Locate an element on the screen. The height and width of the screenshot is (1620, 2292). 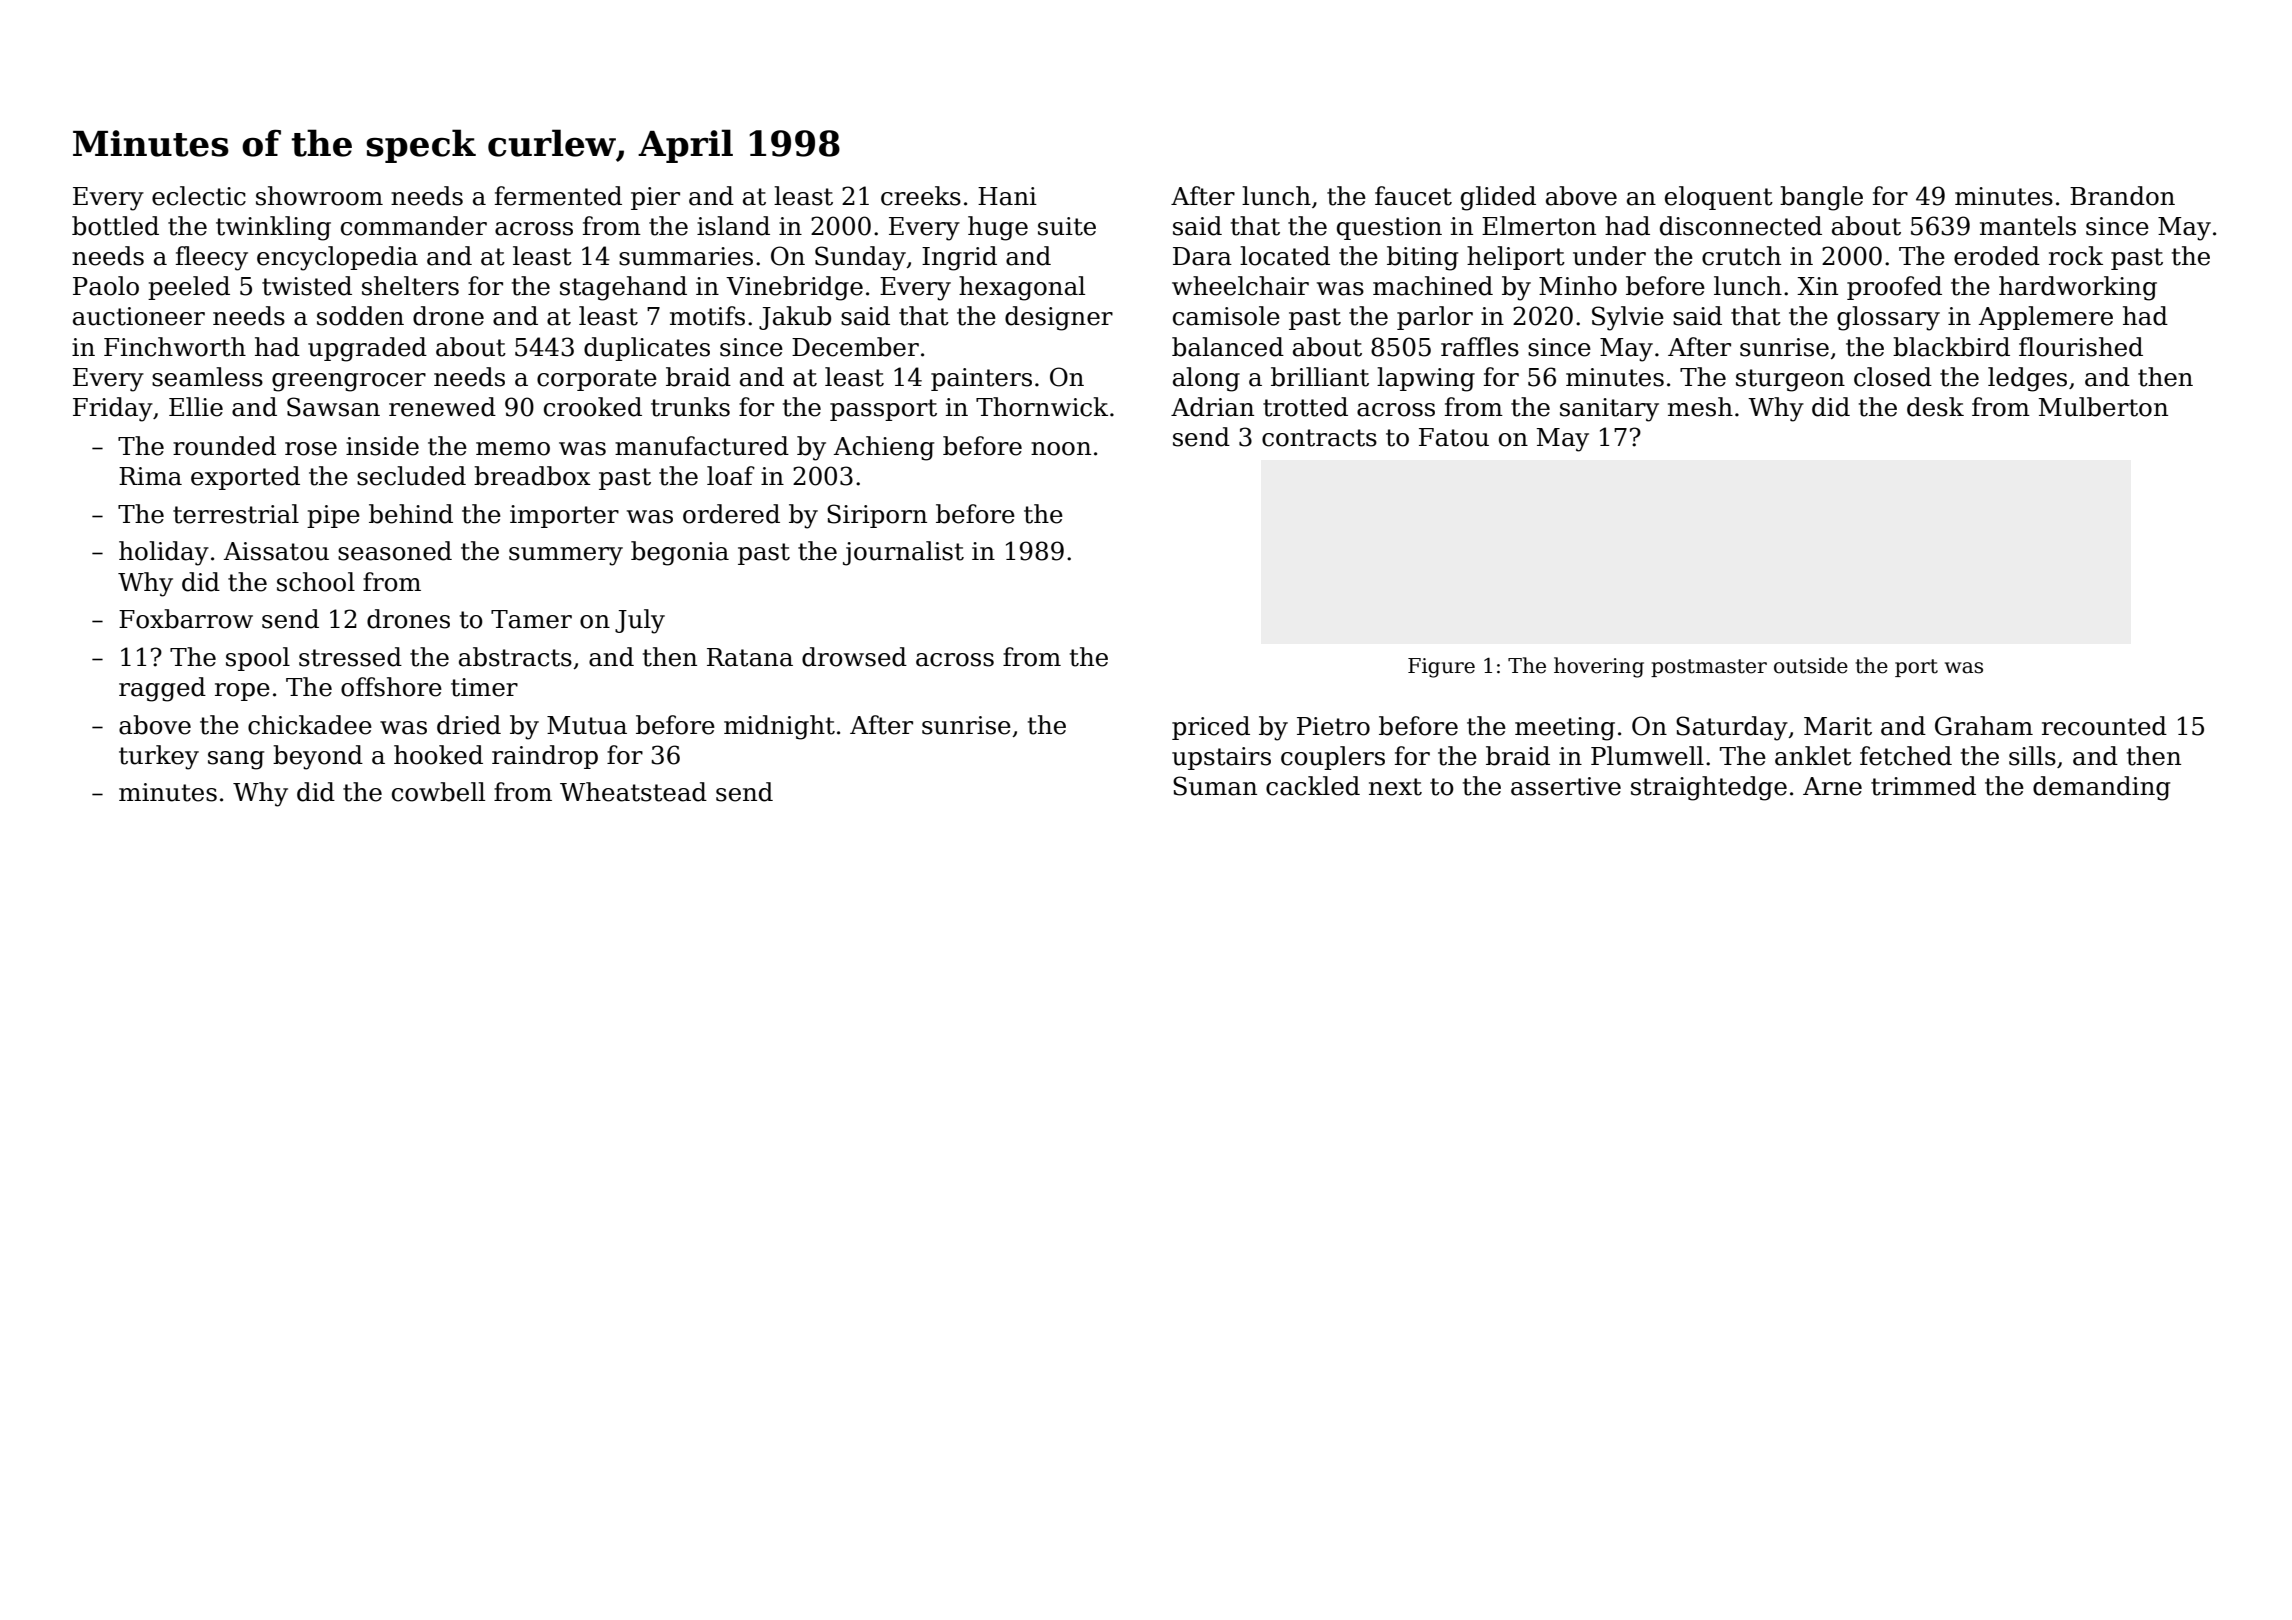
Arne is located at coordinates (1832, 786).
